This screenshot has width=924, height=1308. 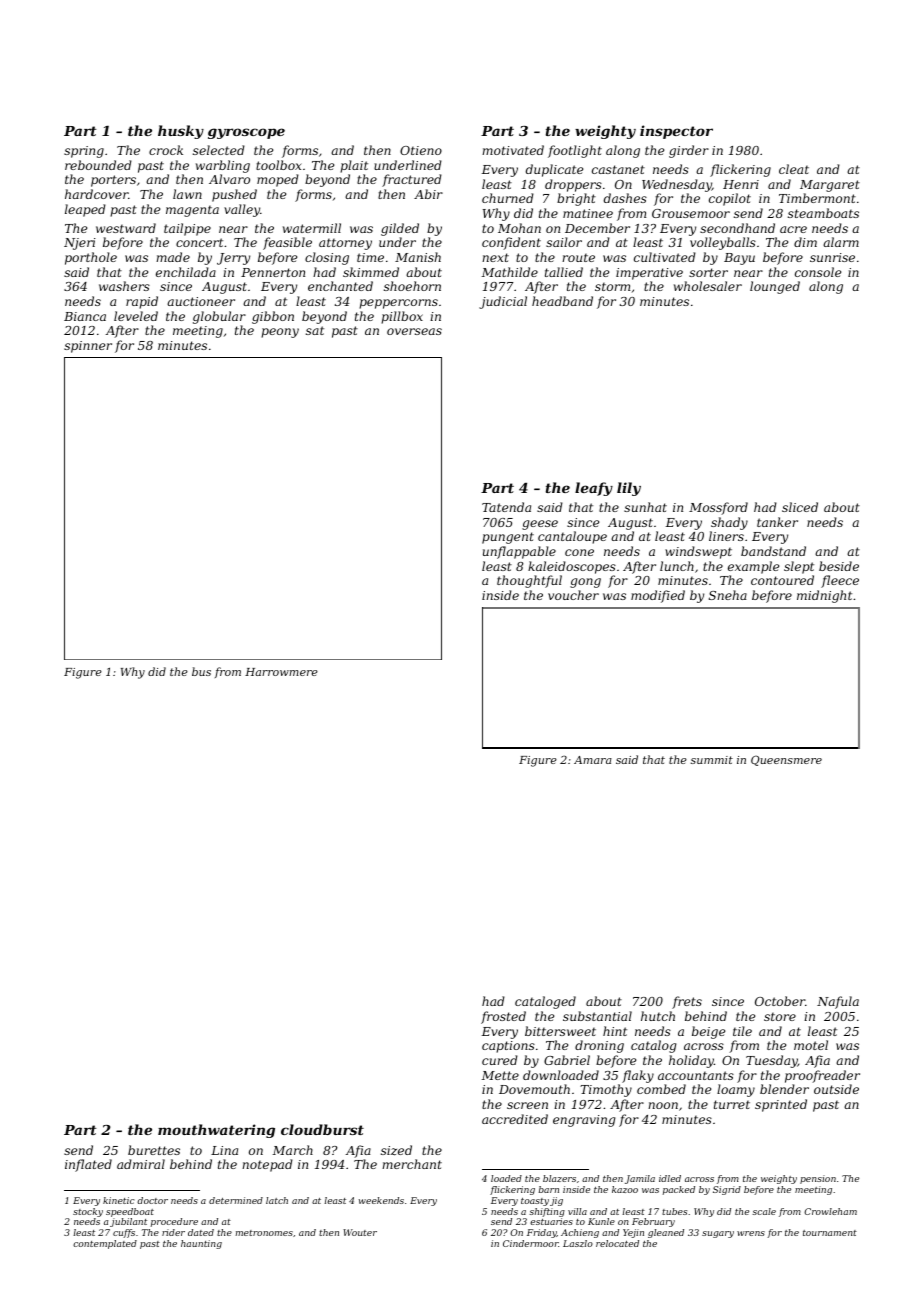 I want to click on mouthwatering, so click(x=216, y=1131).
